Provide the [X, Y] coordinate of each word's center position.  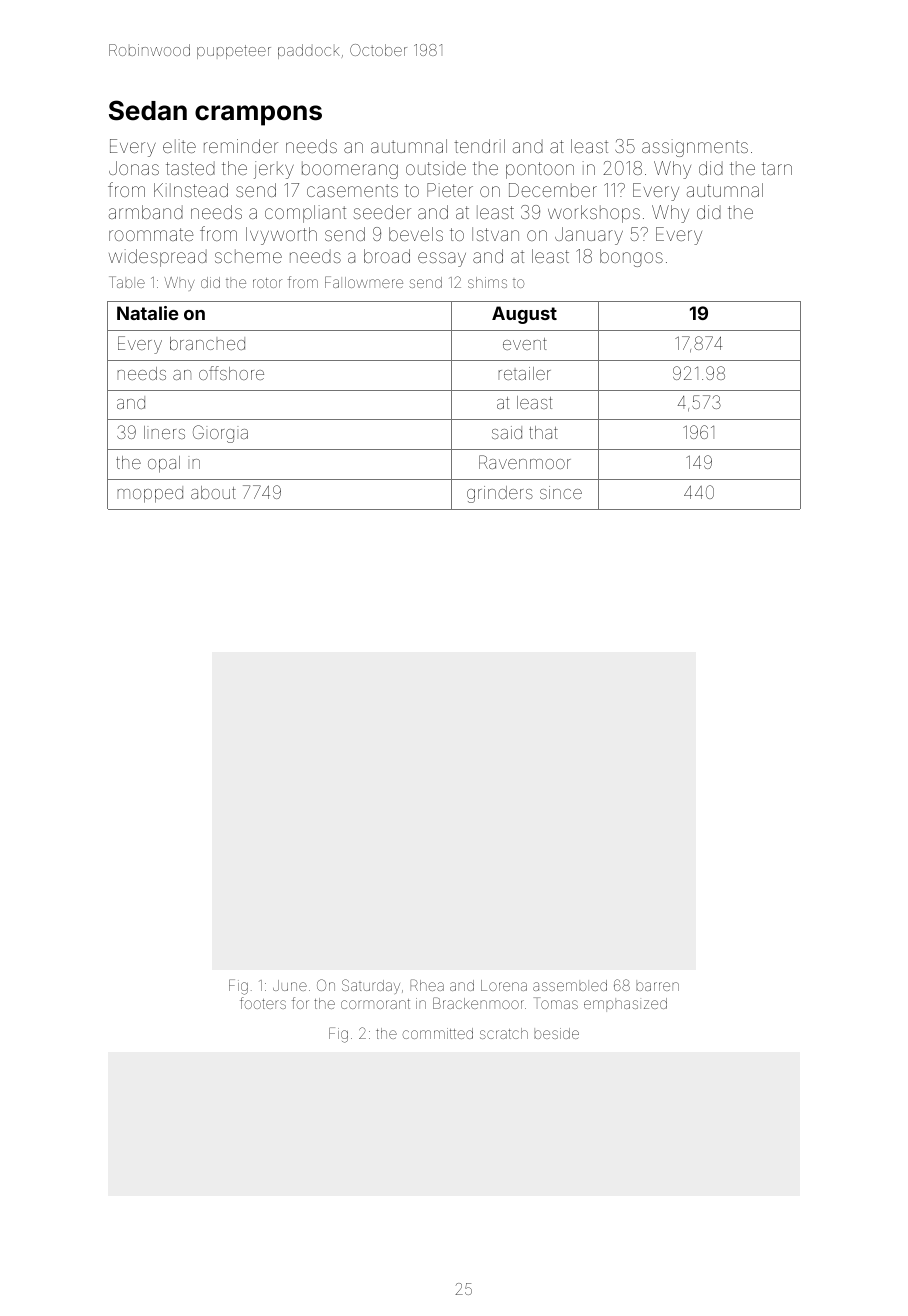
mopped [150, 494]
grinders [500, 494]
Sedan [148, 110]
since [561, 492]
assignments [695, 148]
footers [263, 1003]
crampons [258, 115]
